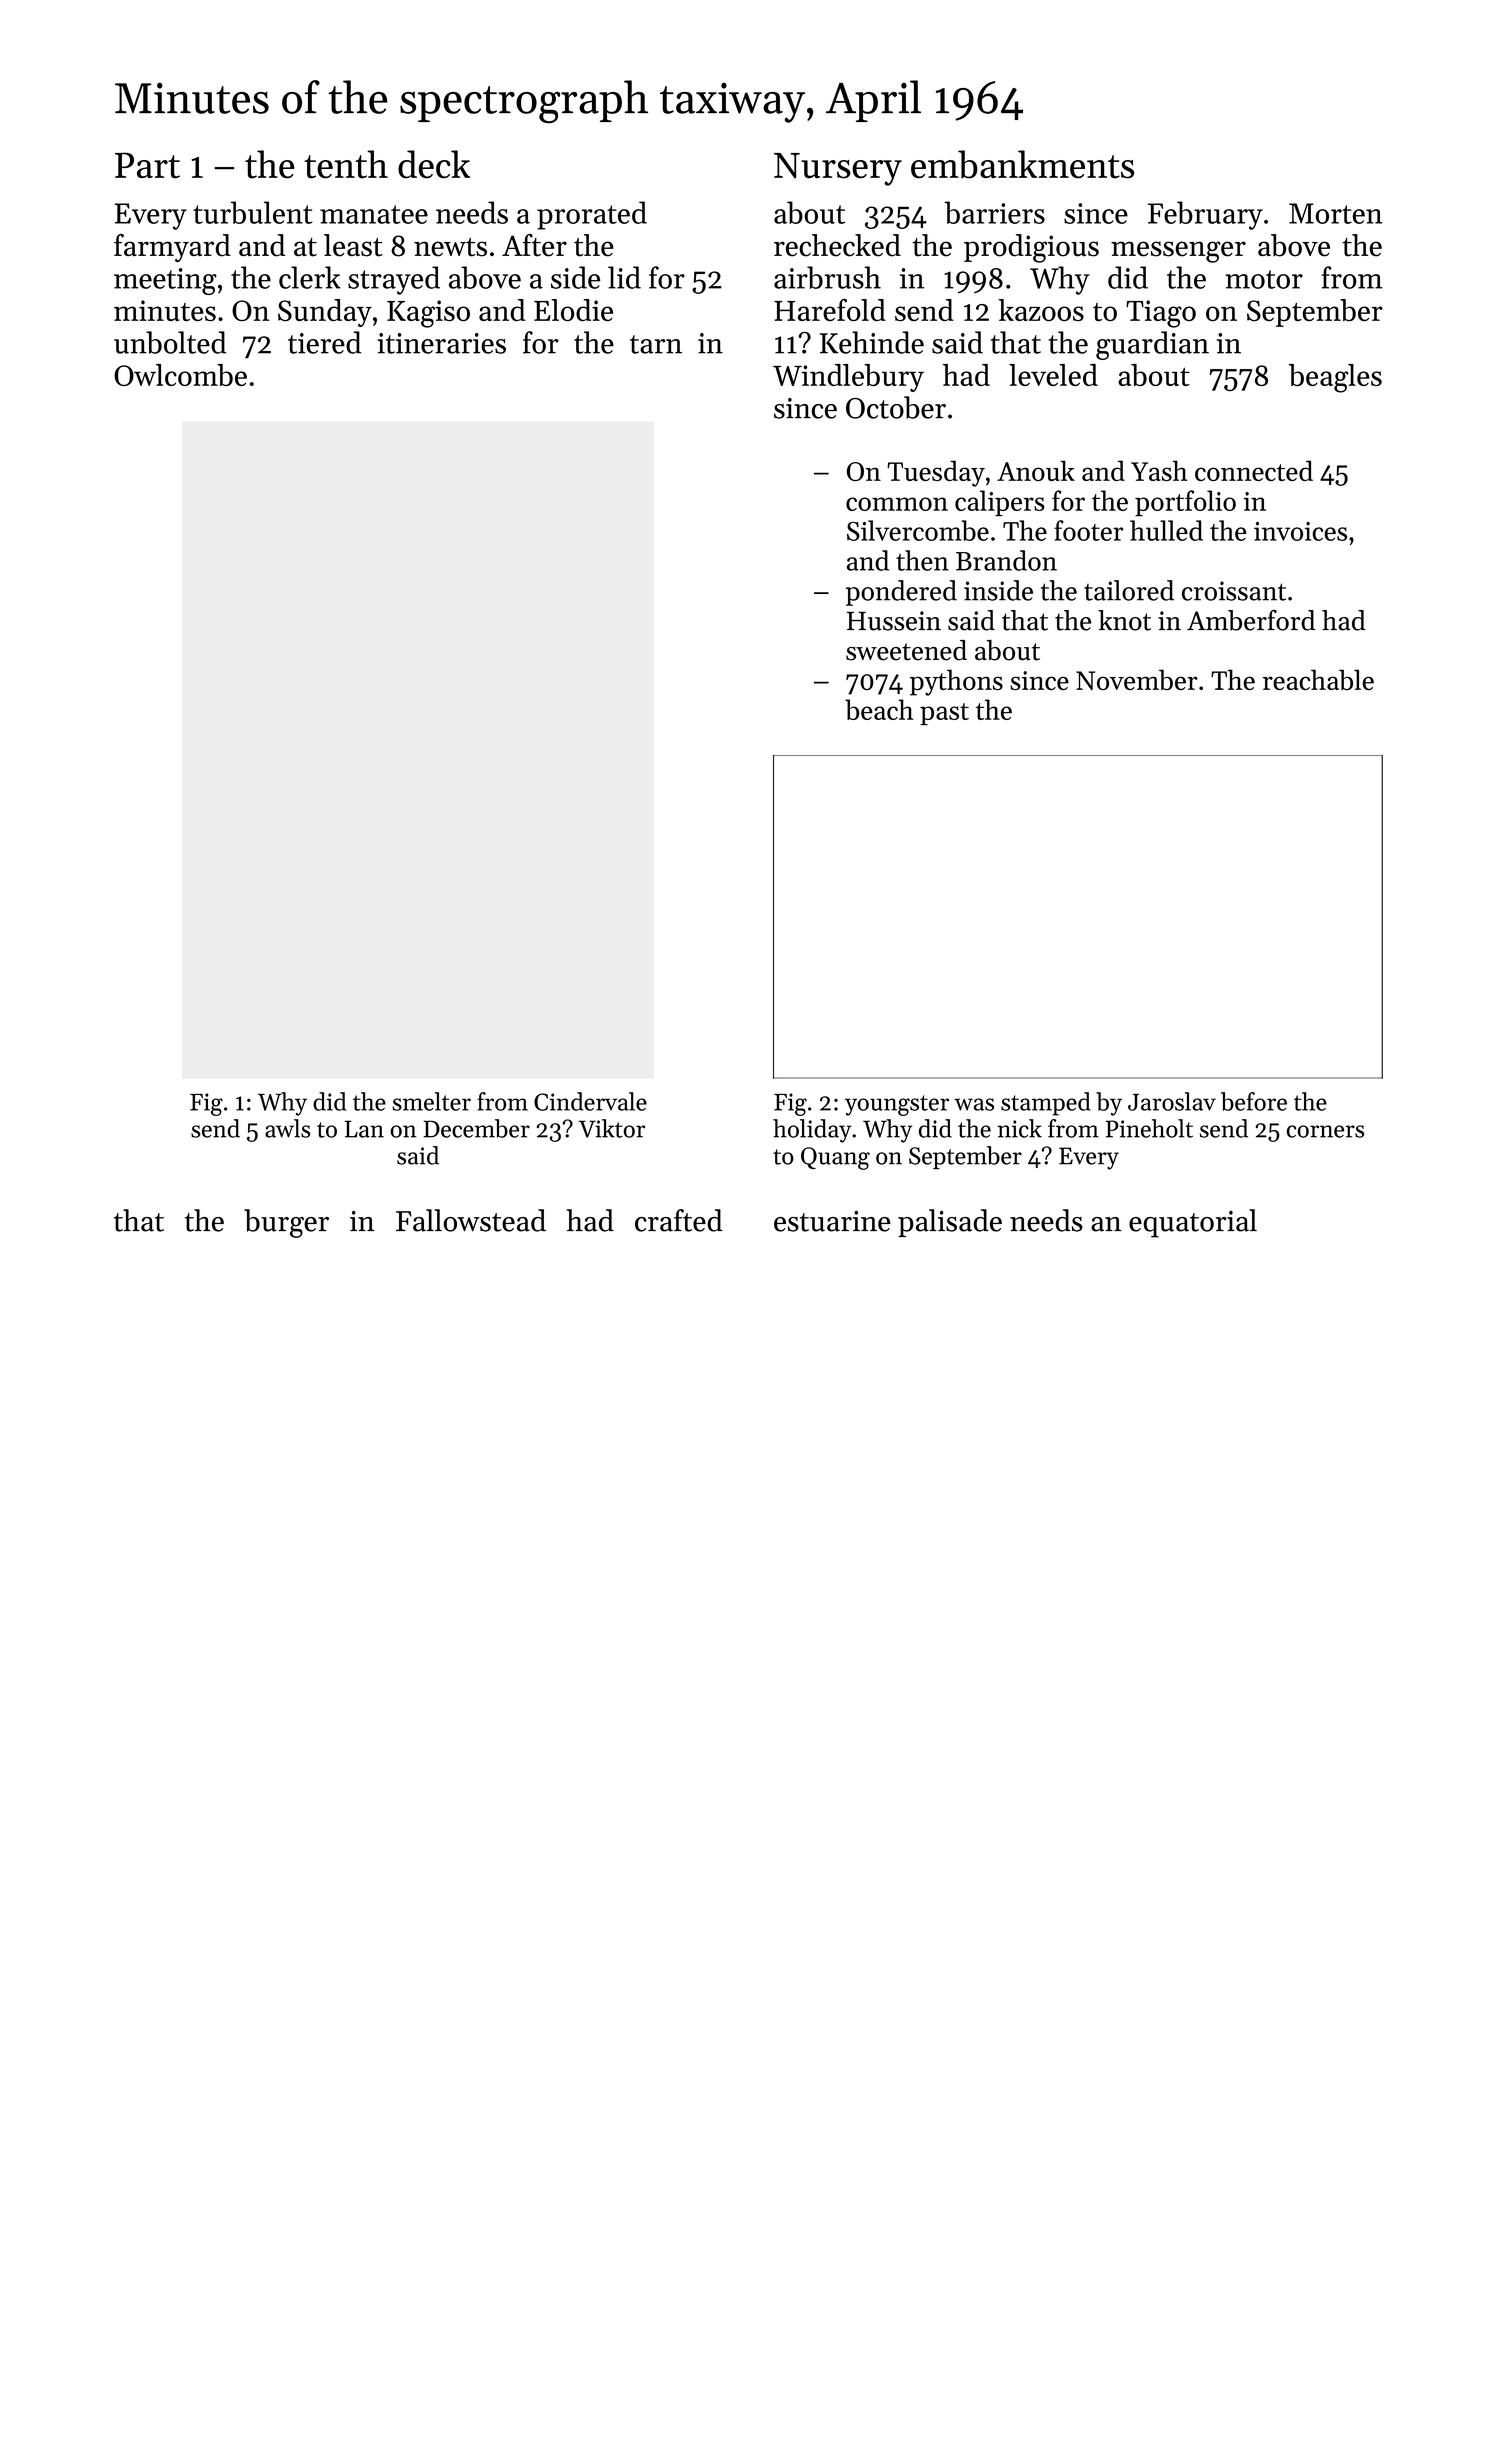  Describe the element at coordinates (147, 165) in the screenshot. I see `Part` at that location.
